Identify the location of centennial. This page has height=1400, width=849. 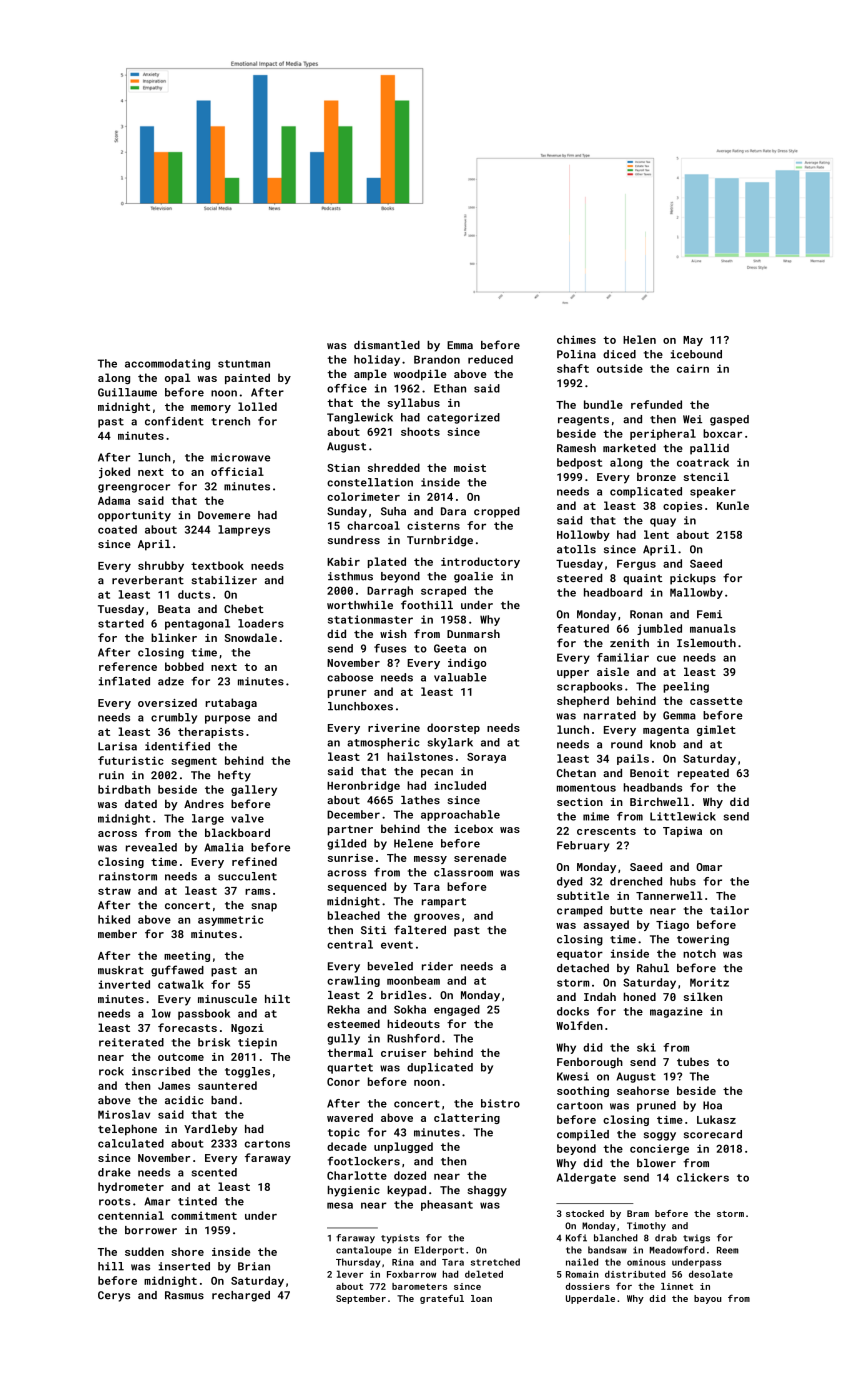
(131, 1215).
